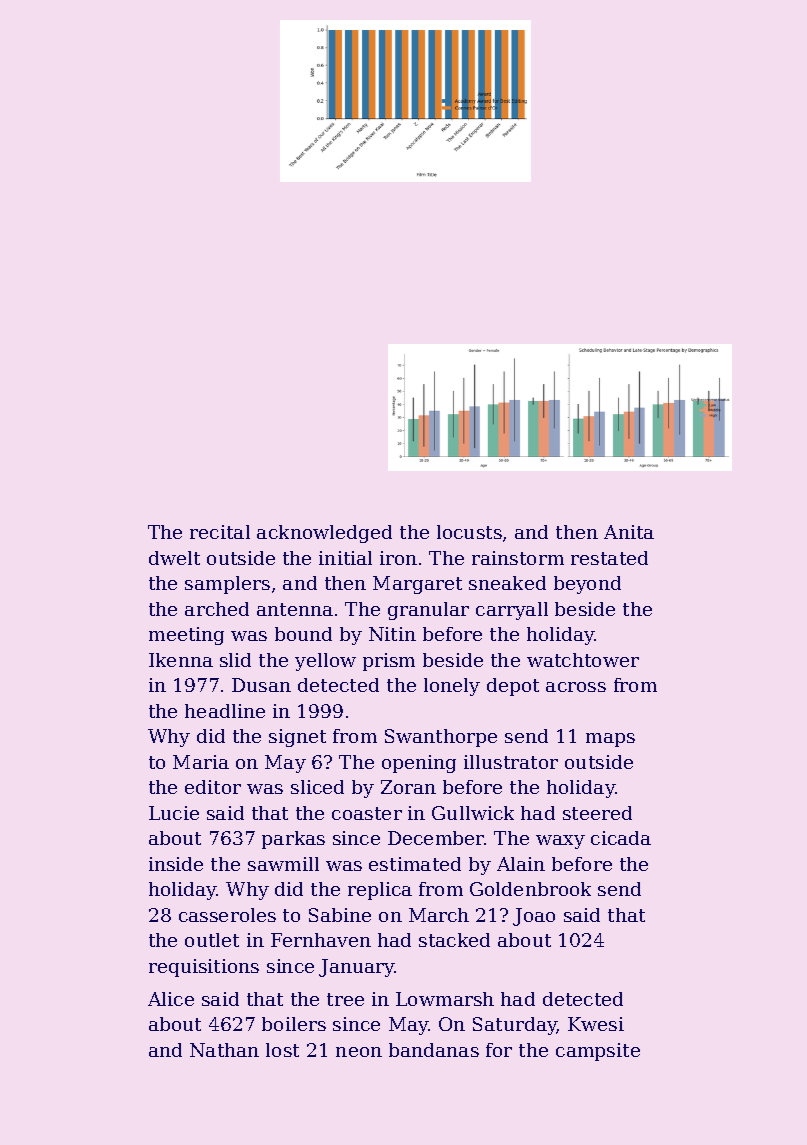  I want to click on Kwesi, so click(596, 1024).
